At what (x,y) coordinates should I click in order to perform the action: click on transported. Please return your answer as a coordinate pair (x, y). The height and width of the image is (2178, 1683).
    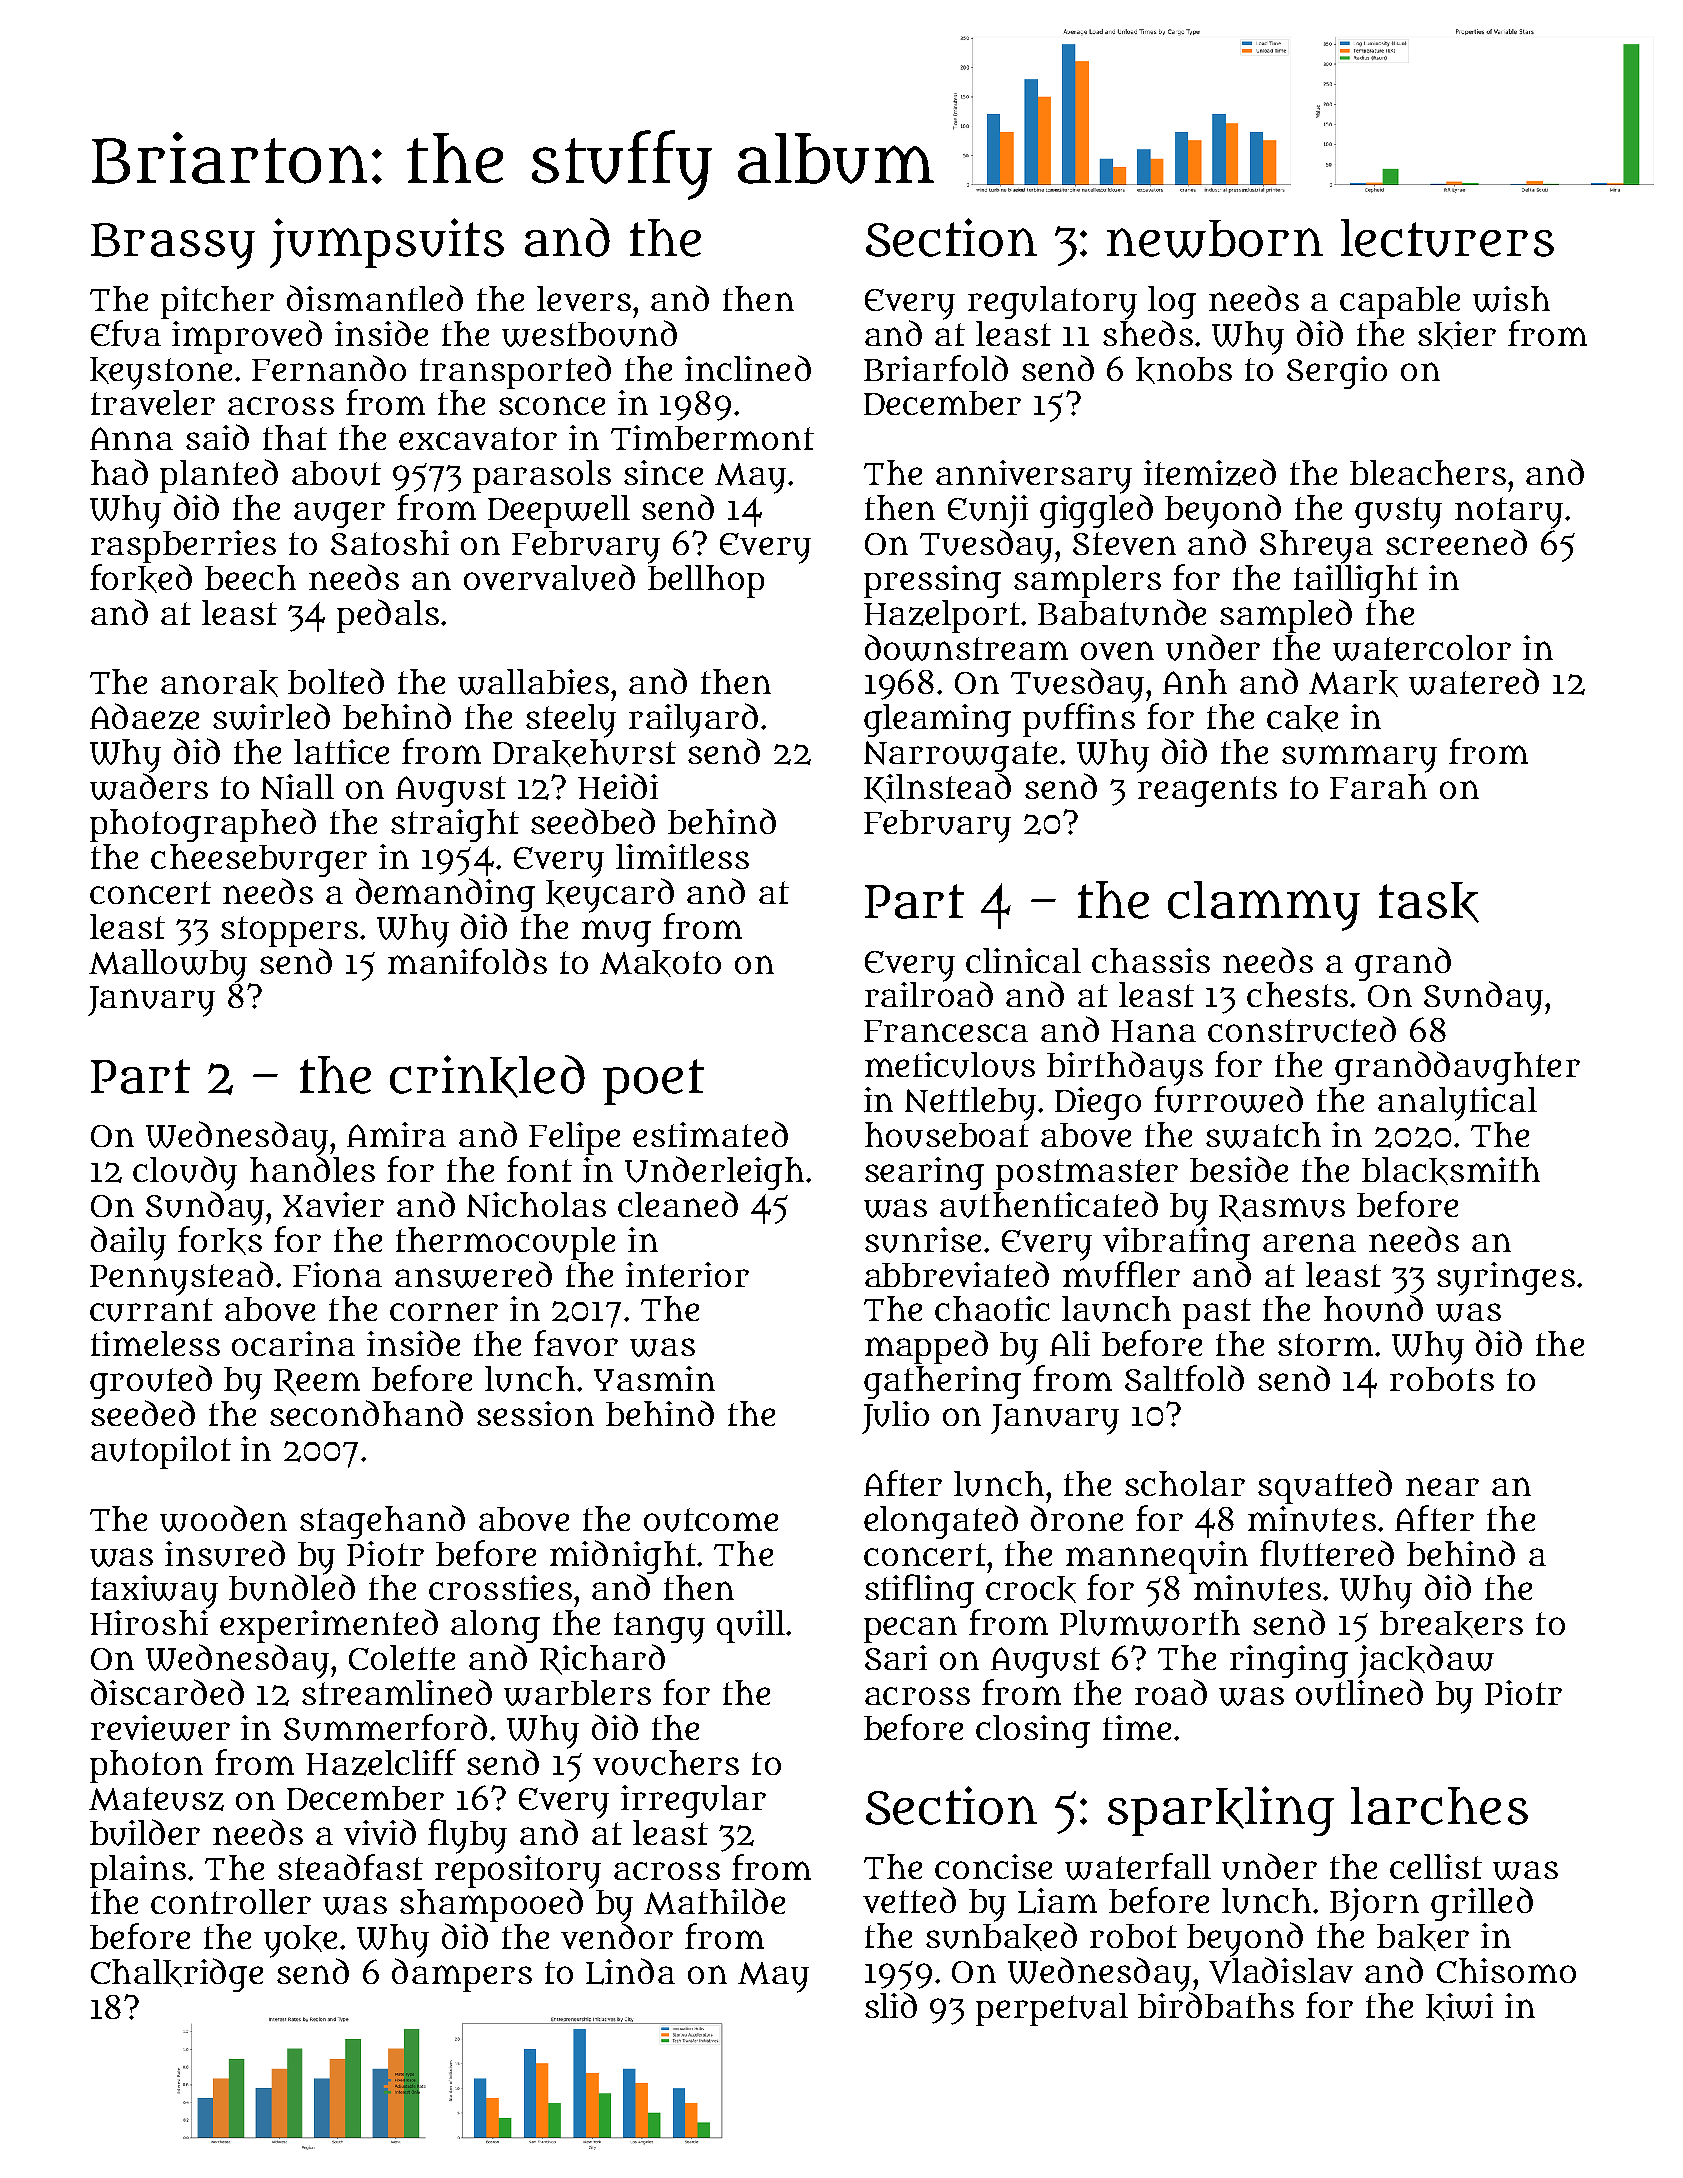
    Looking at the image, I should click on (515, 372).
